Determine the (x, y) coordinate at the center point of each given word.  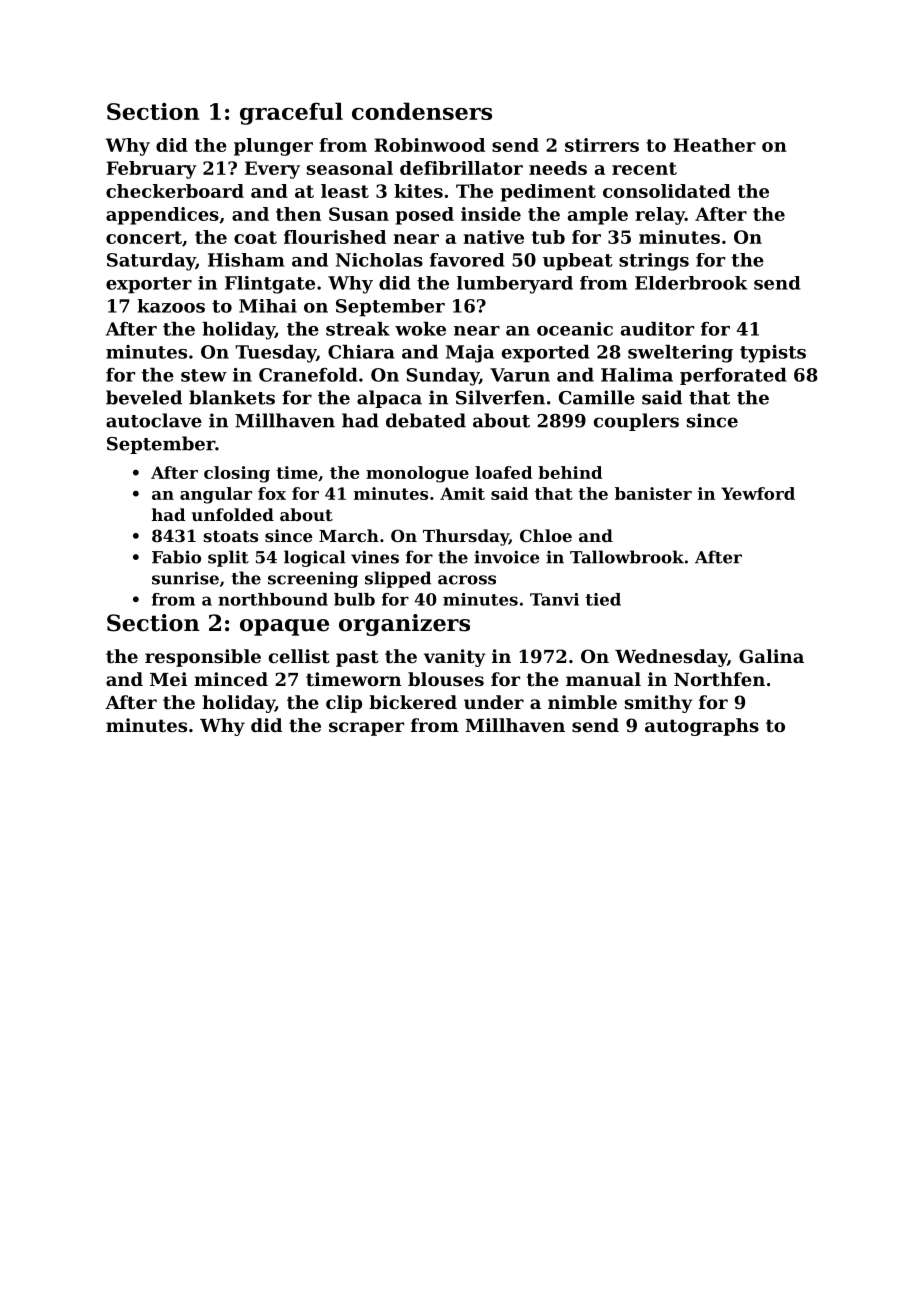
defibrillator (461, 168)
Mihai (268, 306)
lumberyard (515, 285)
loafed (503, 472)
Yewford (758, 493)
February (151, 170)
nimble (582, 702)
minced (231, 679)
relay (660, 216)
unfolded (233, 514)
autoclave (154, 420)
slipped (398, 579)
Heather (714, 145)
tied (603, 599)
